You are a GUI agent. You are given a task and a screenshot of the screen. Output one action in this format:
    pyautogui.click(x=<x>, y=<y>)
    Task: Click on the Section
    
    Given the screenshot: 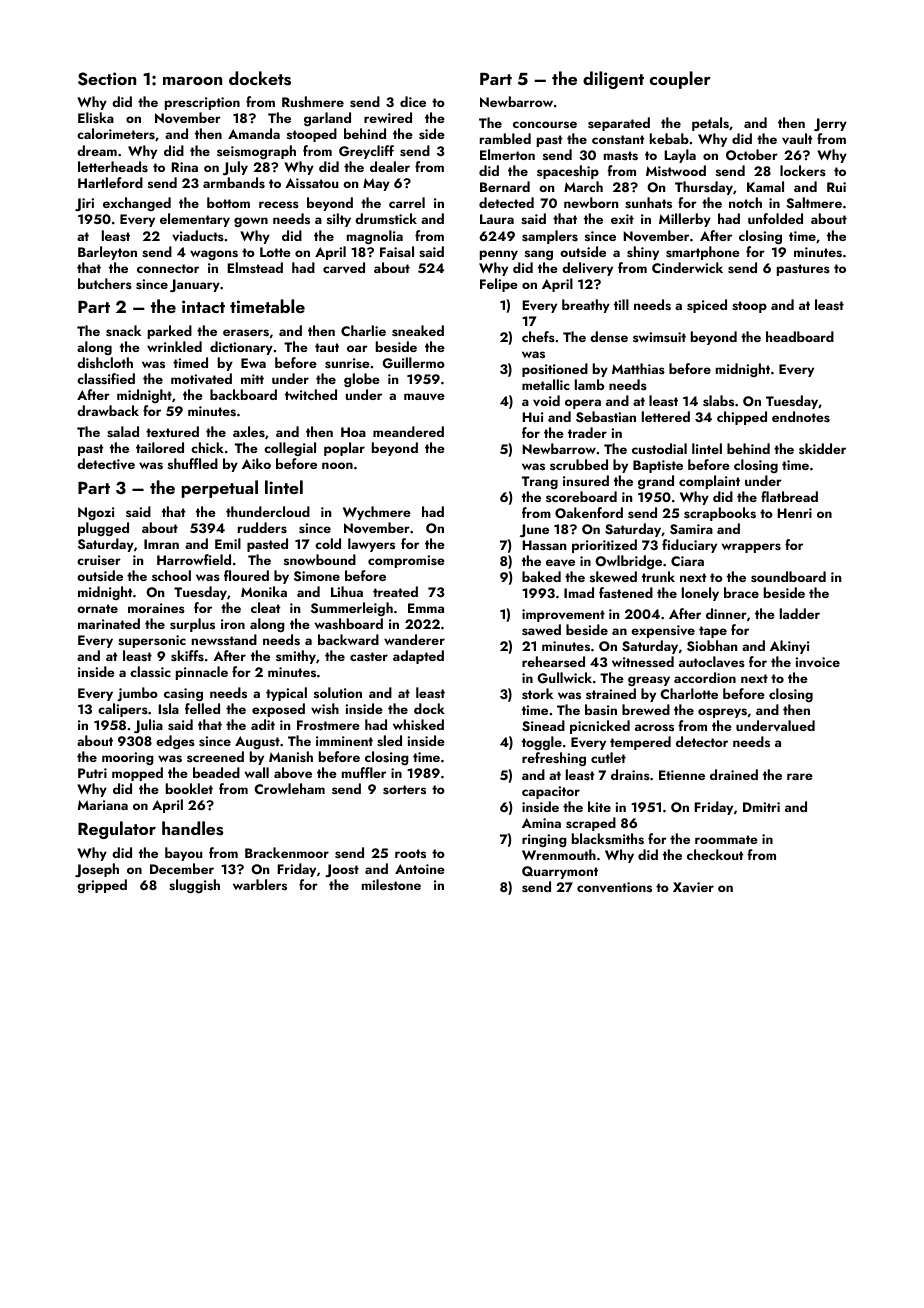 What is the action you would take?
    pyautogui.click(x=107, y=79)
